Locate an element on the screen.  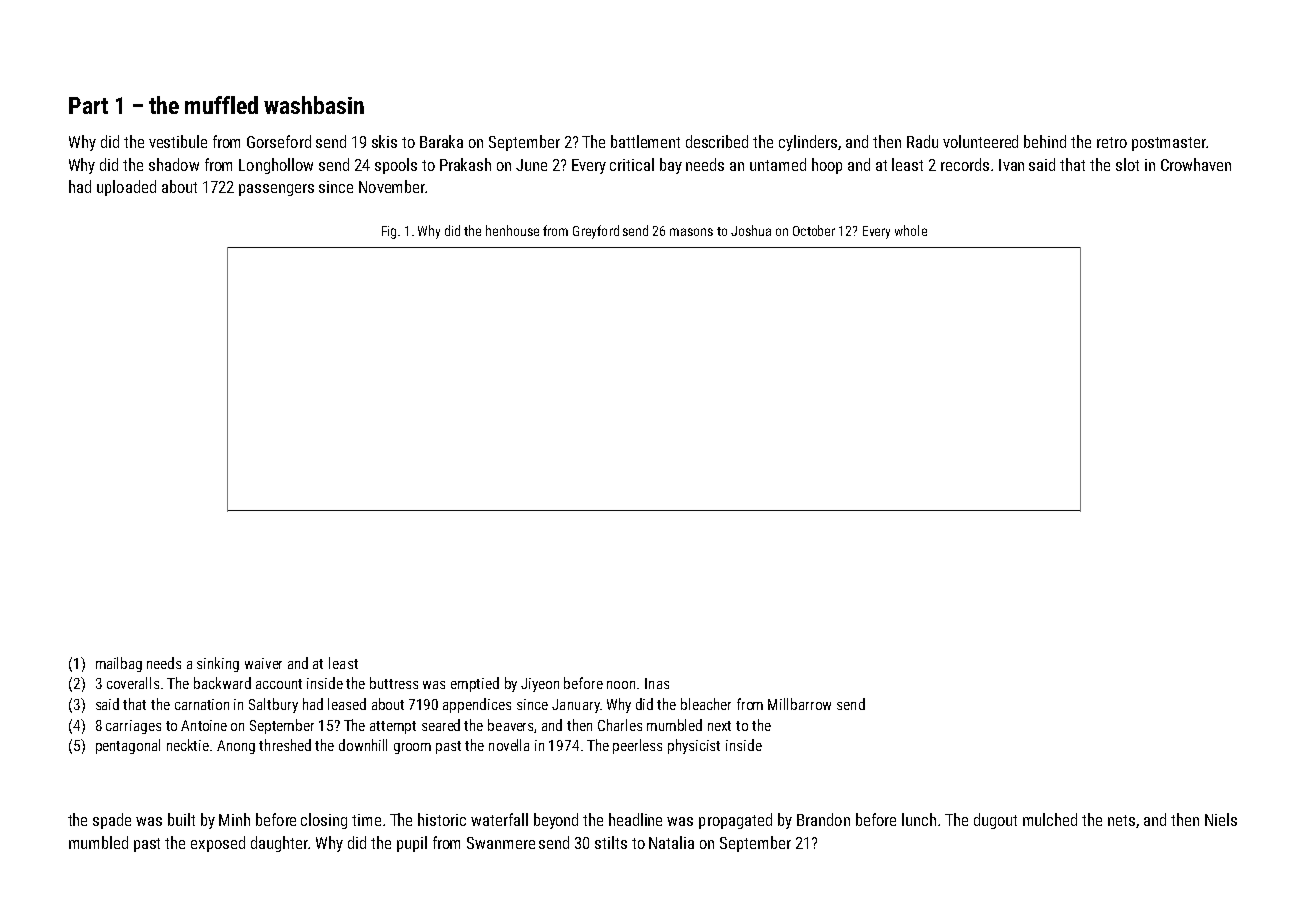
Inas is located at coordinates (657, 683).
